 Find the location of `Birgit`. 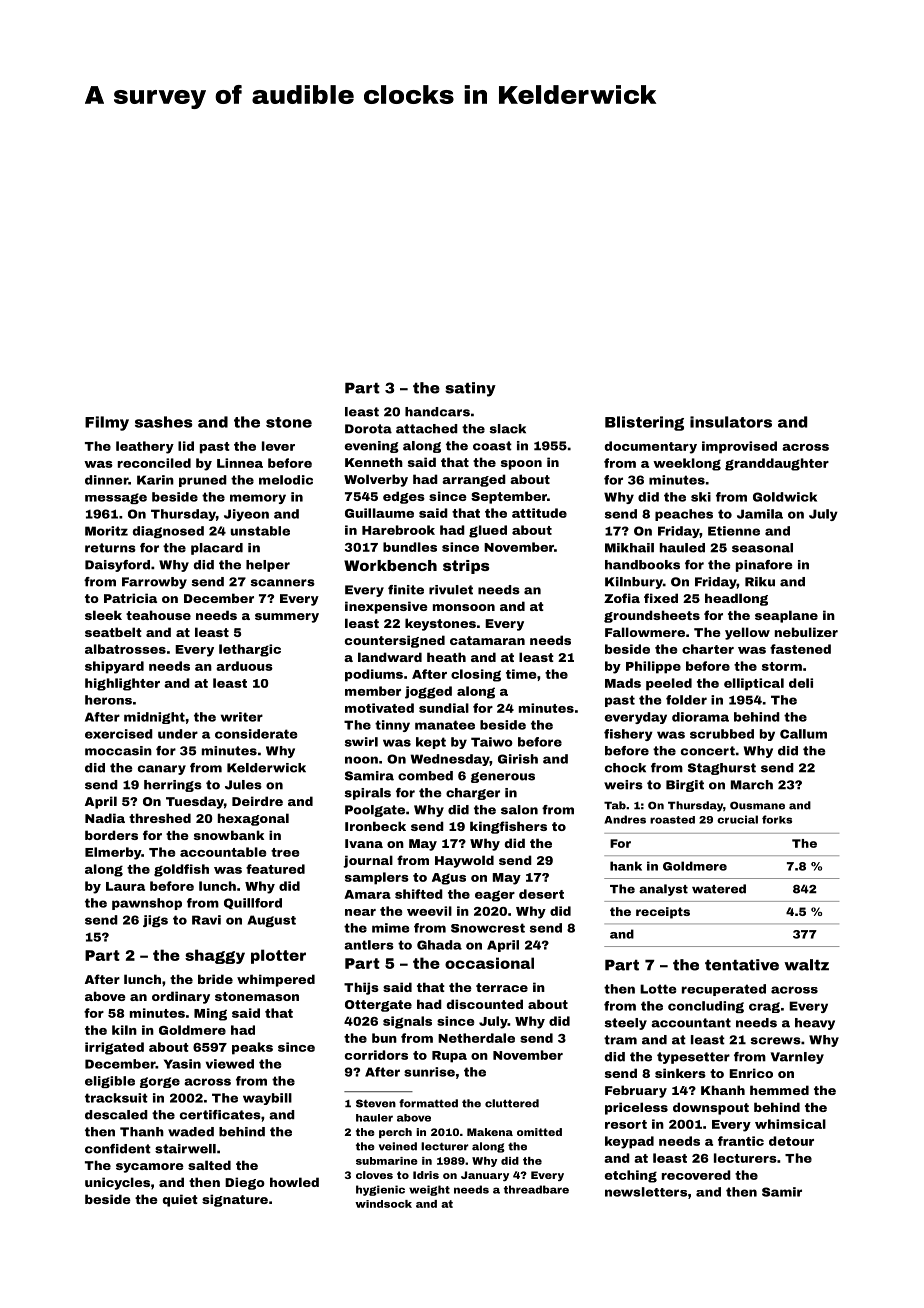

Birgit is located at coordinates (685, 786).
